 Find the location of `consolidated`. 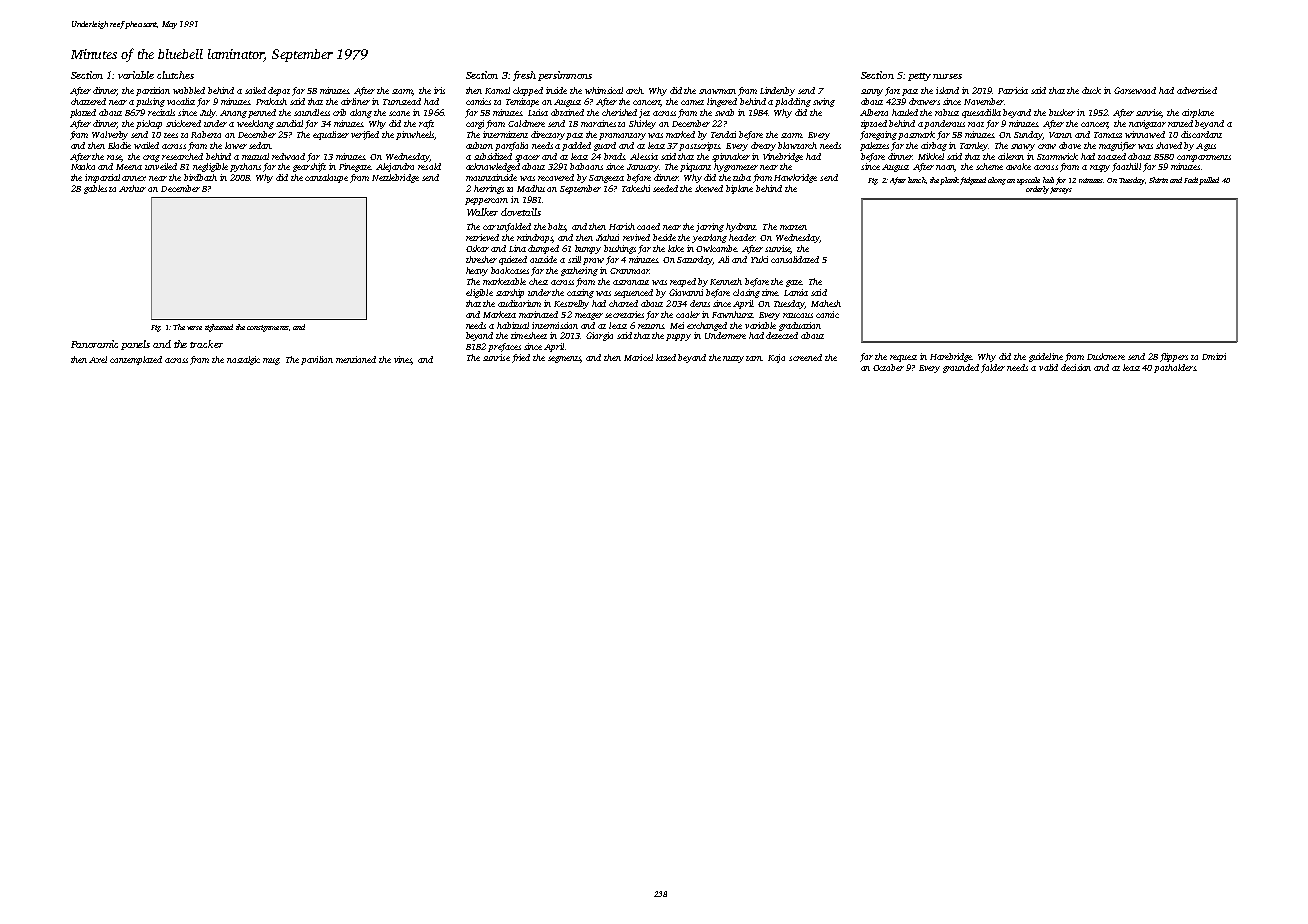

consolidated is located at coordinates (795, 259).
